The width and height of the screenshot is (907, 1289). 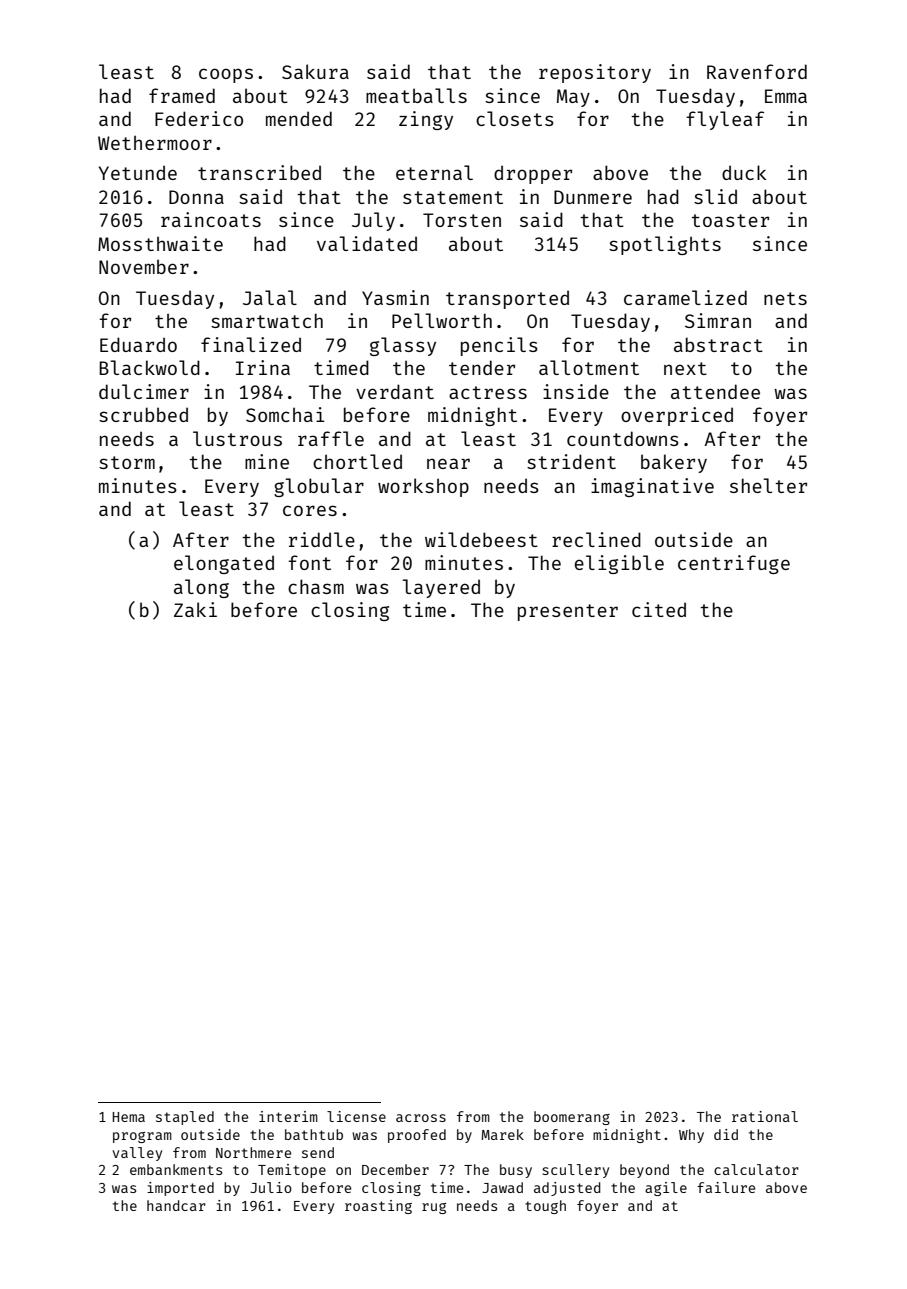 I want to click on layered, so click(x=441, y=588).
